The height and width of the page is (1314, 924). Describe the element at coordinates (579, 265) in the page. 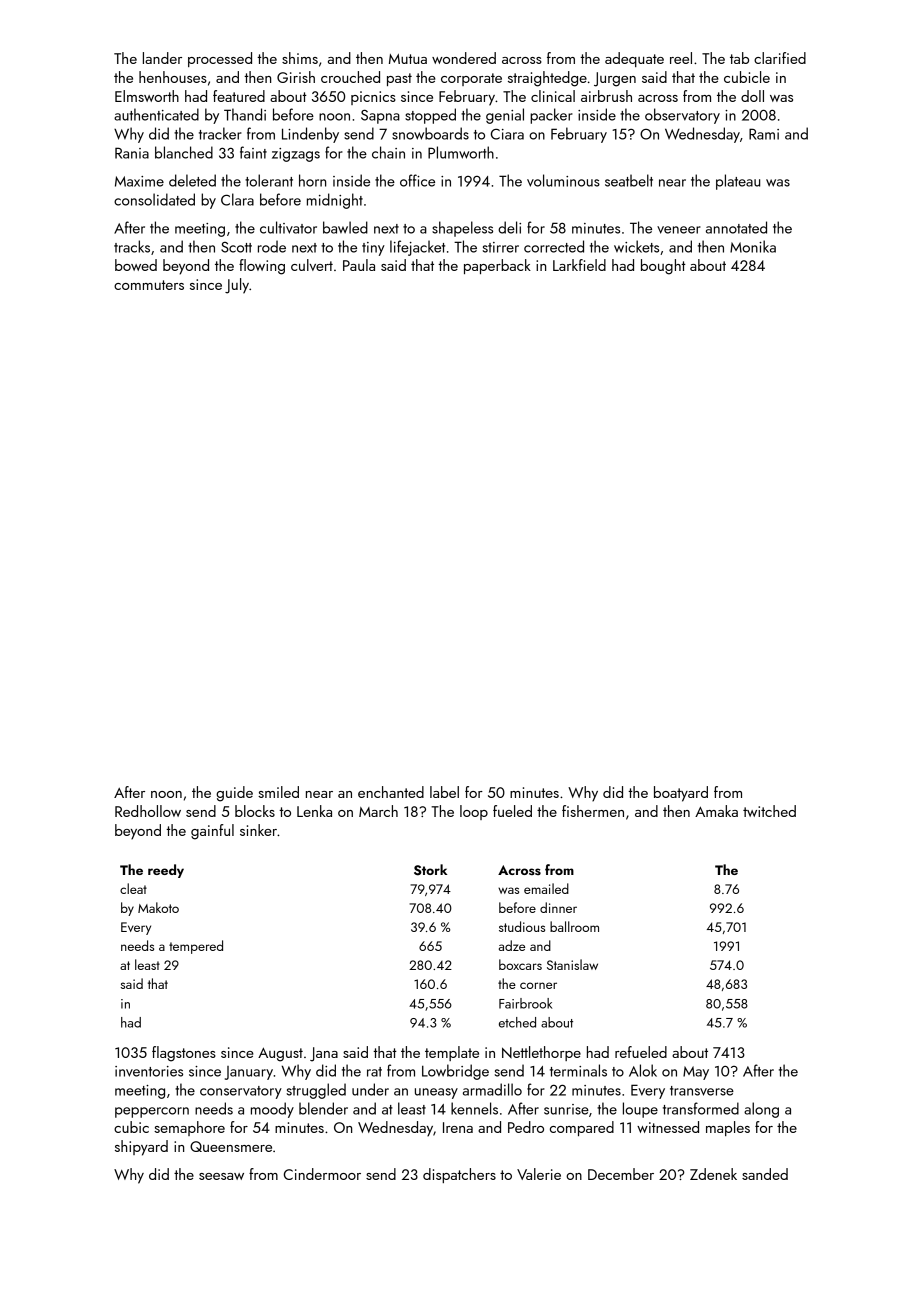

I see `Larkfield` at that location.
